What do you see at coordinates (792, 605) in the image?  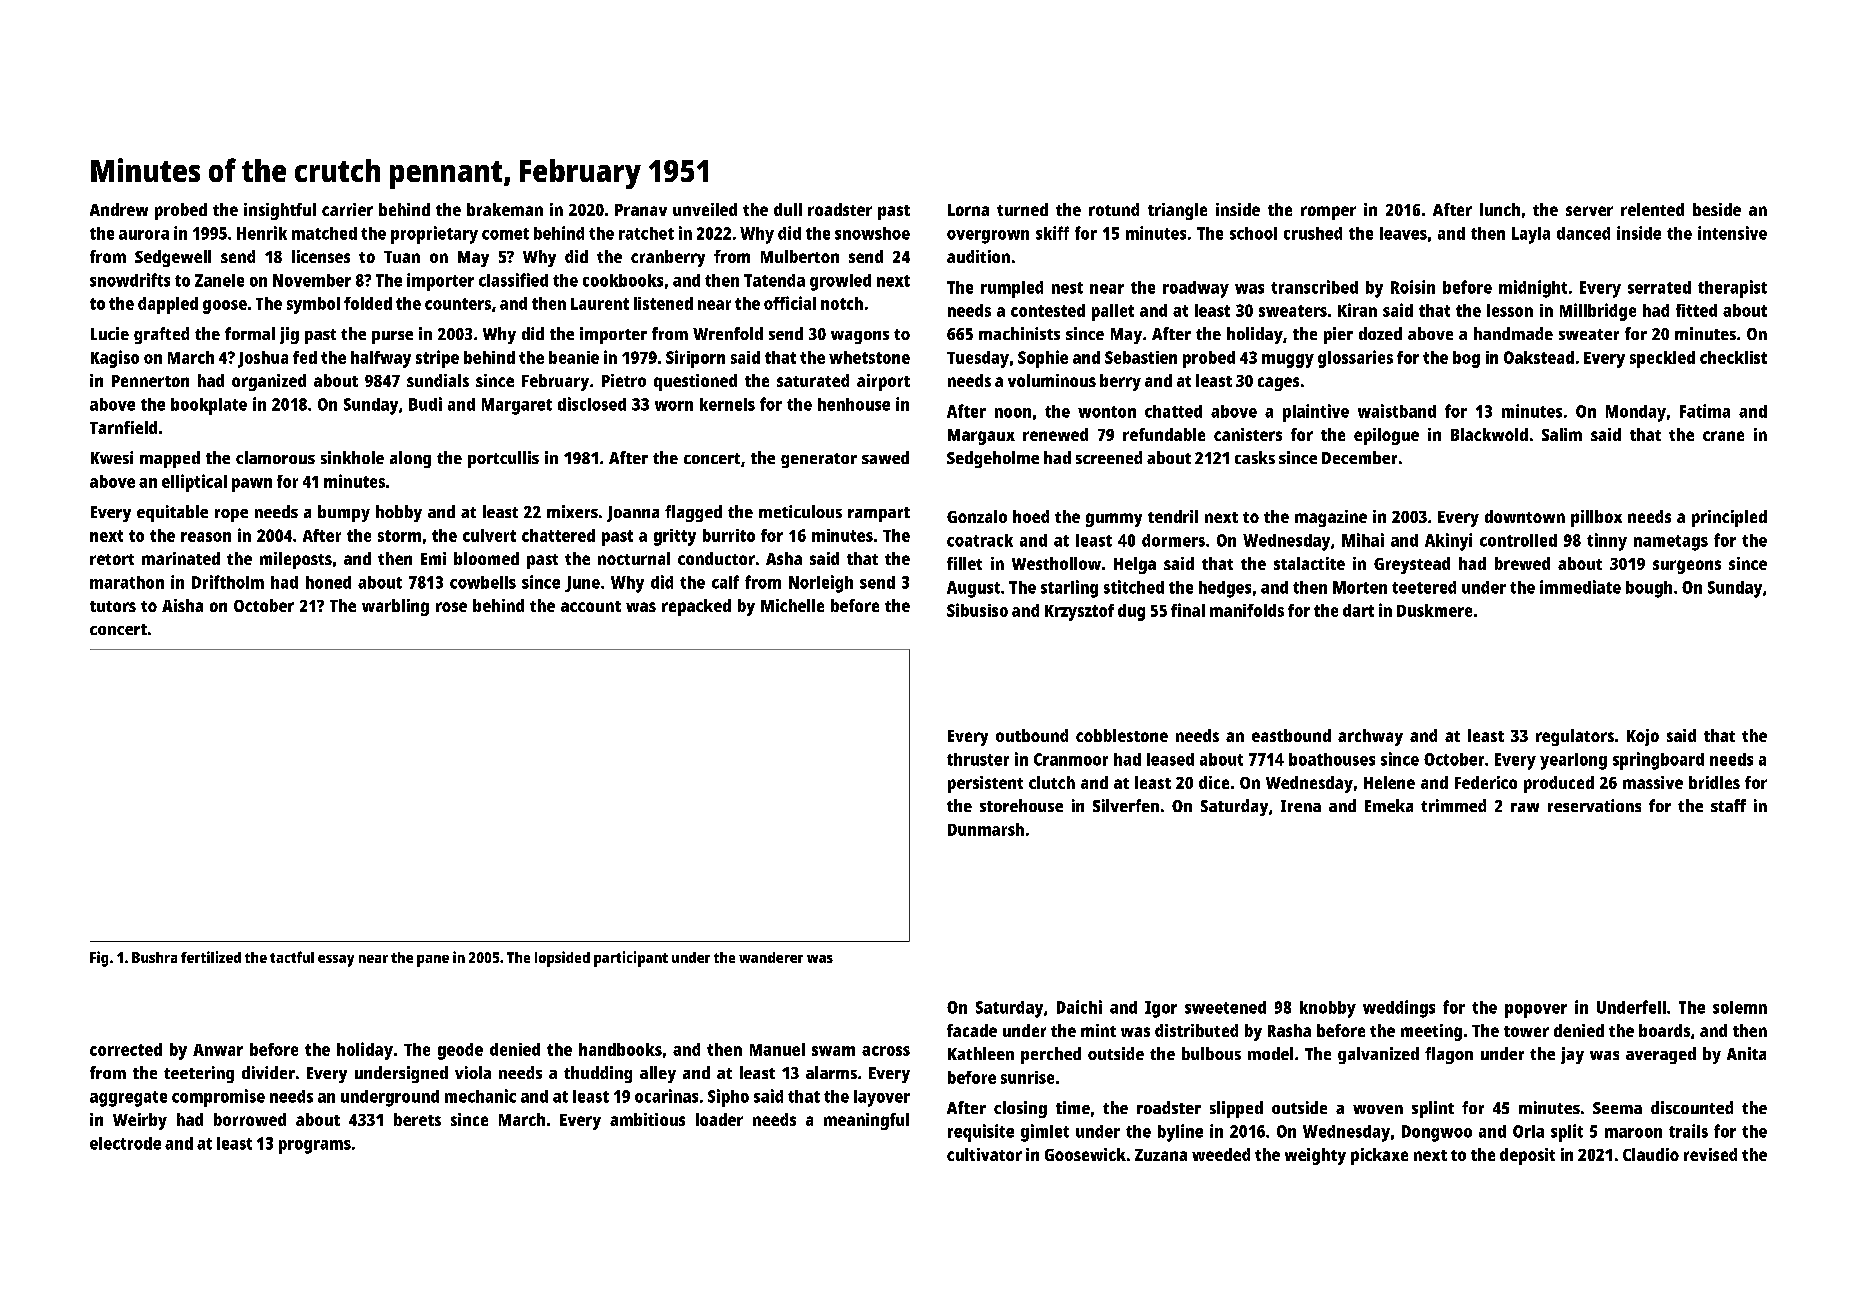 I see `Michelle` at bounding box center [792, 605].
